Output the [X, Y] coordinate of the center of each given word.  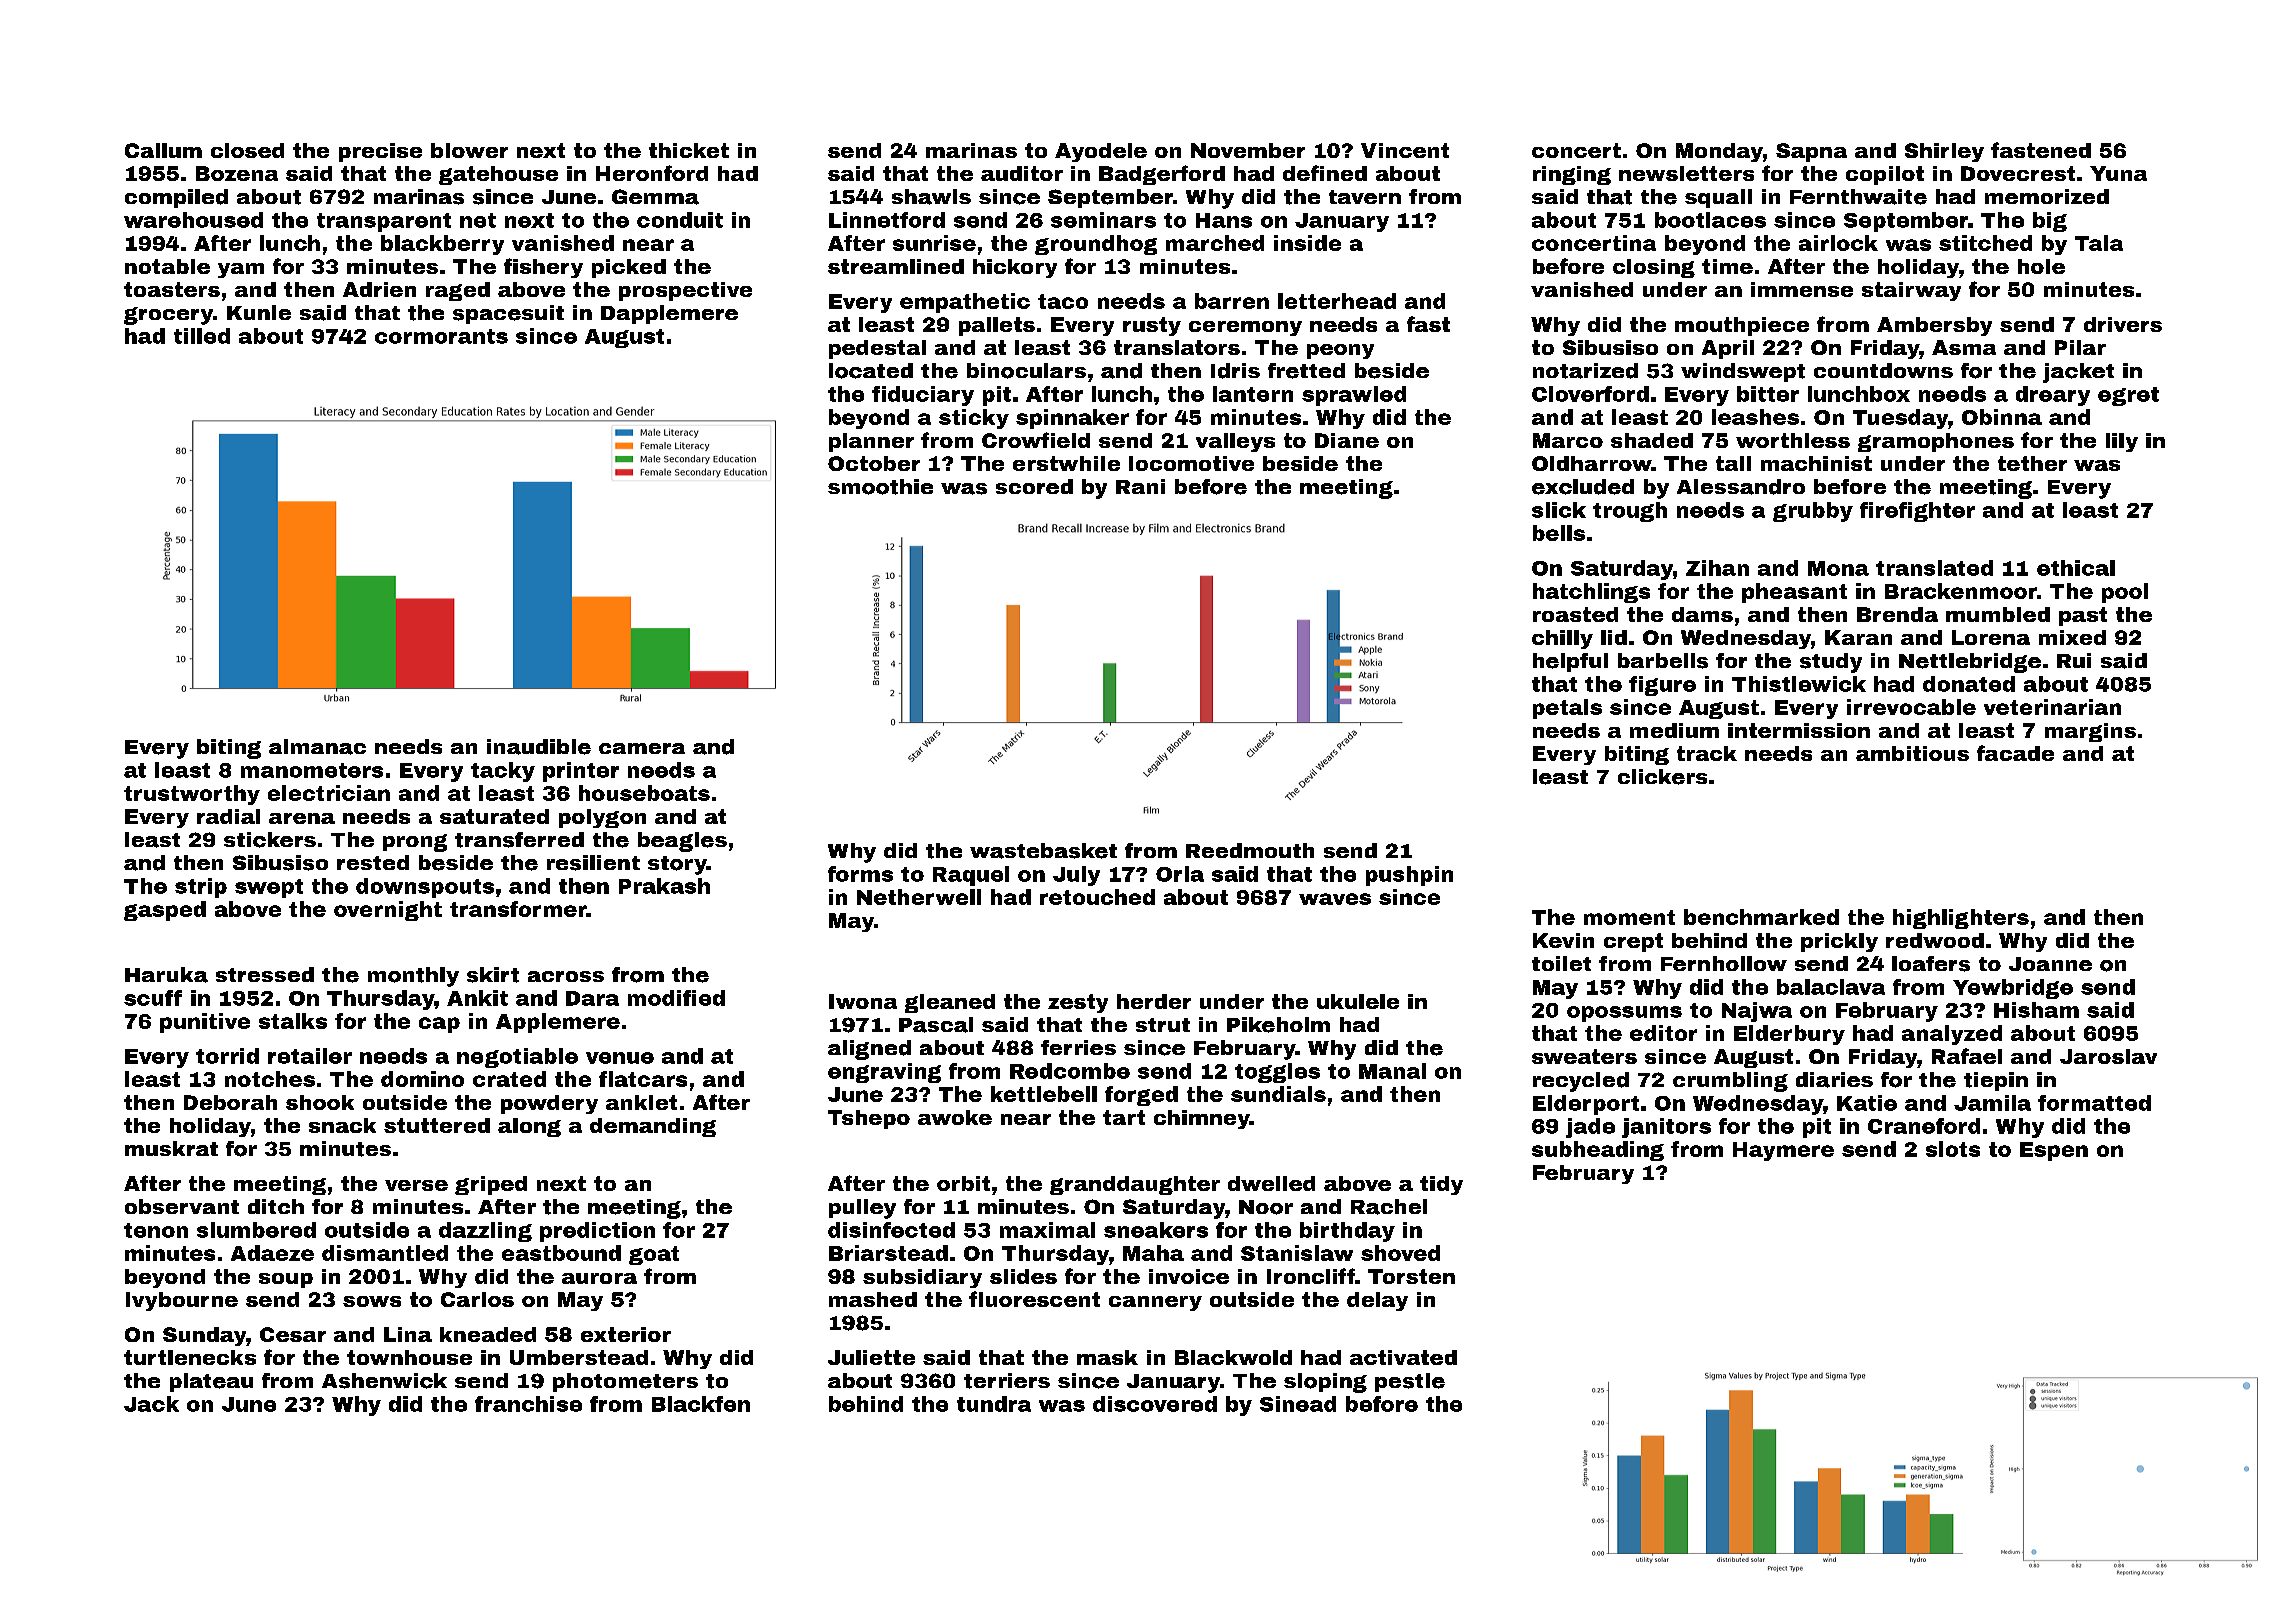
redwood [1935, 940]
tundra [994, 1404]
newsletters [1686, 173]
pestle [1410, 1382]
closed [247, 150]
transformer [518, 909]
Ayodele [1101, 152]
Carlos [477, 1299]
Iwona [863, 1001]
